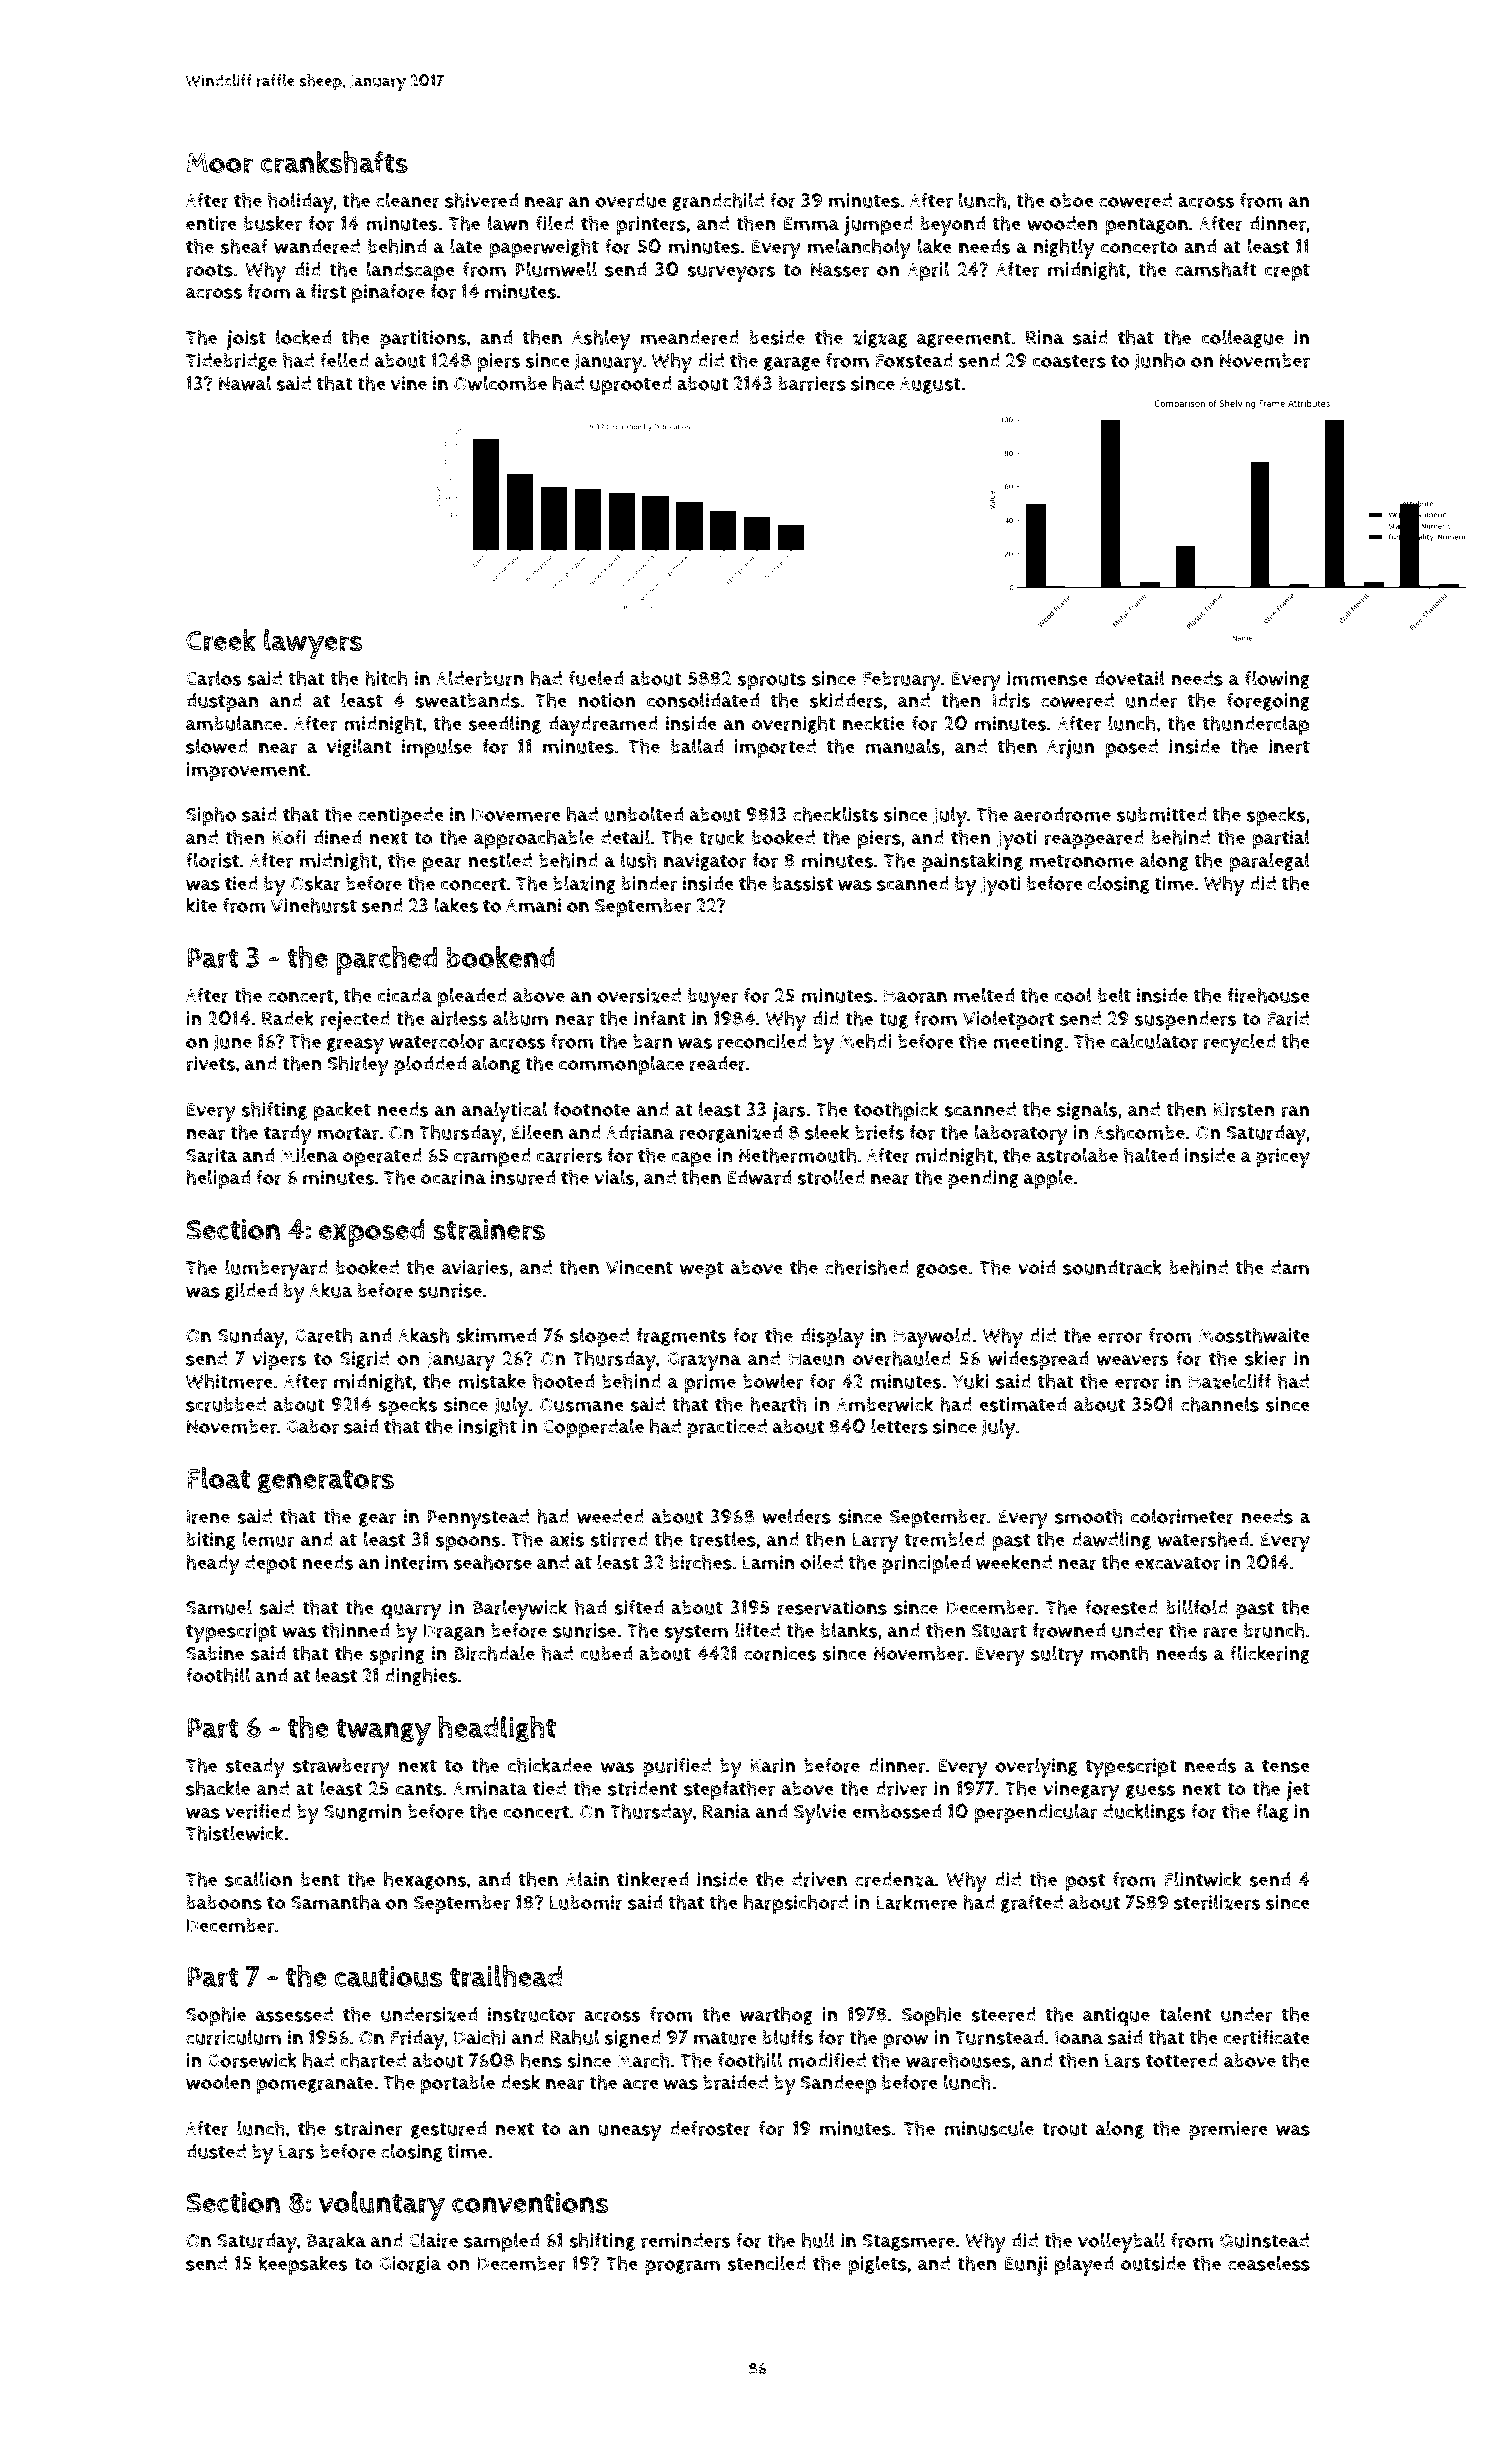 This screenshot has width=1496, height=2464. I want to click on unbolted, so click(644, 814).
